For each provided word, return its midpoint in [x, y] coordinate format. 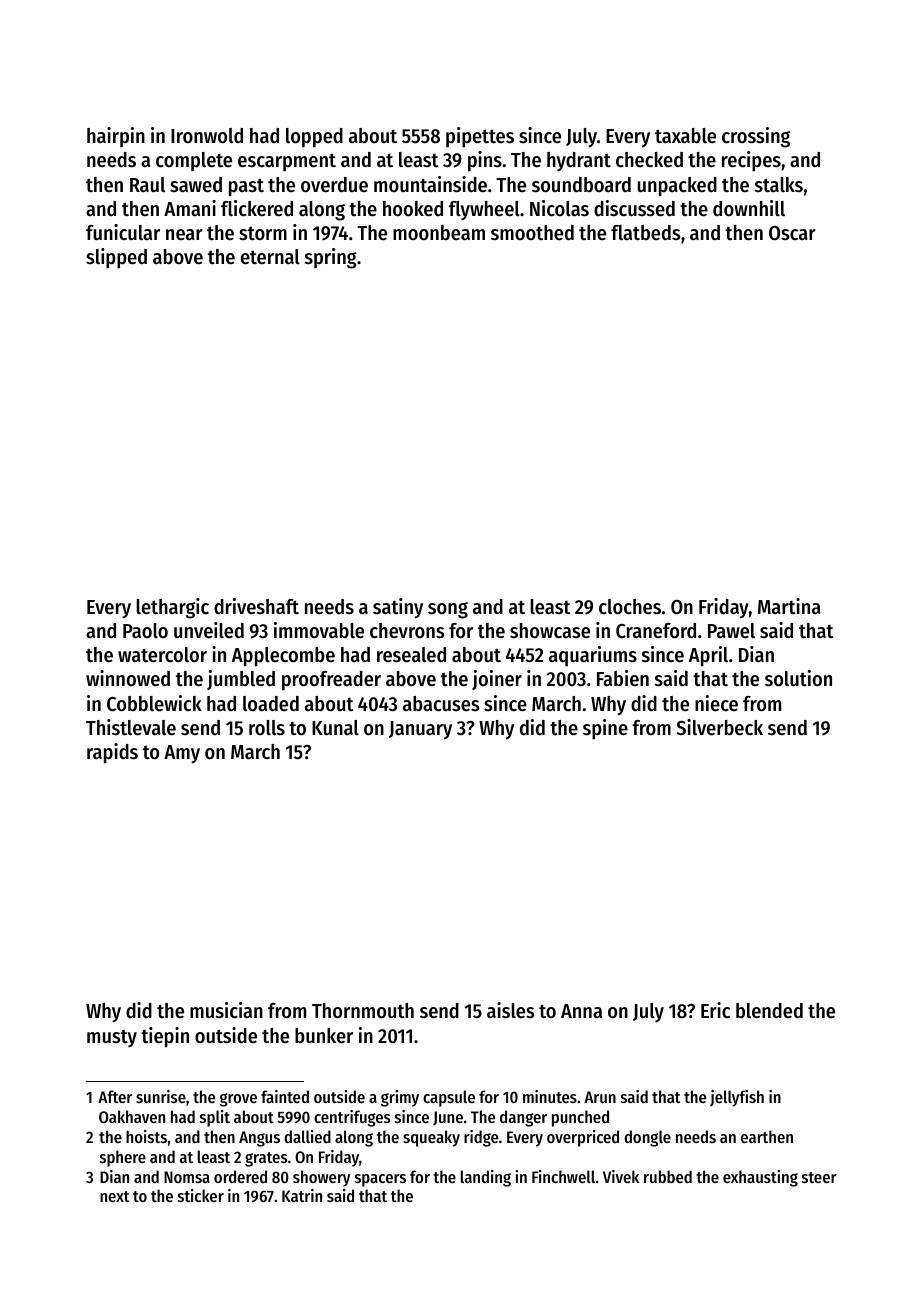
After [115, 1096]
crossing [756, 137]
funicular [123, 232]
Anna [581, 1011]
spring [331, 258]
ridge [481, 1138]
